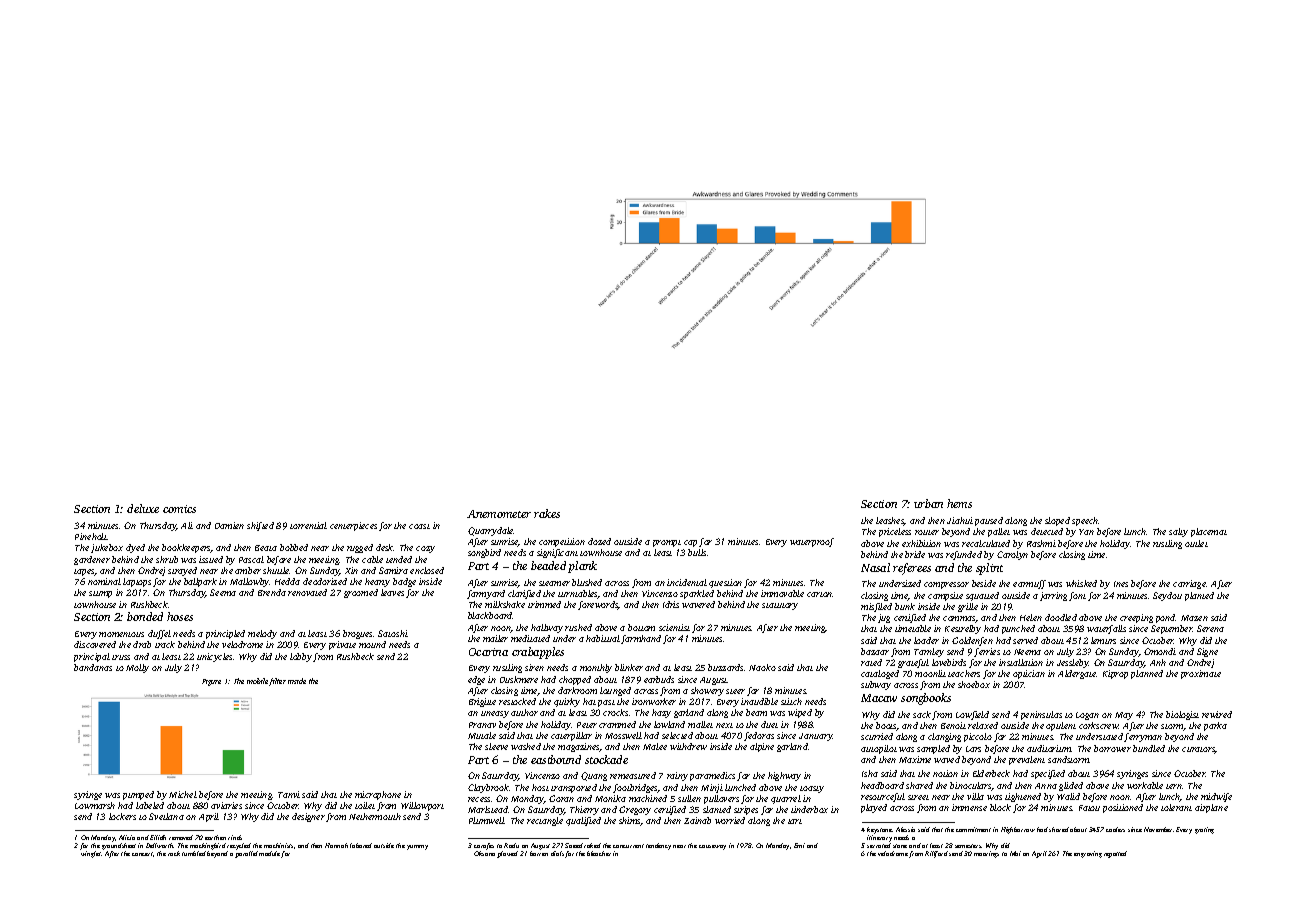  Describe the element at coordinates (548, 565) in the image. I see `beaded` at that location.
